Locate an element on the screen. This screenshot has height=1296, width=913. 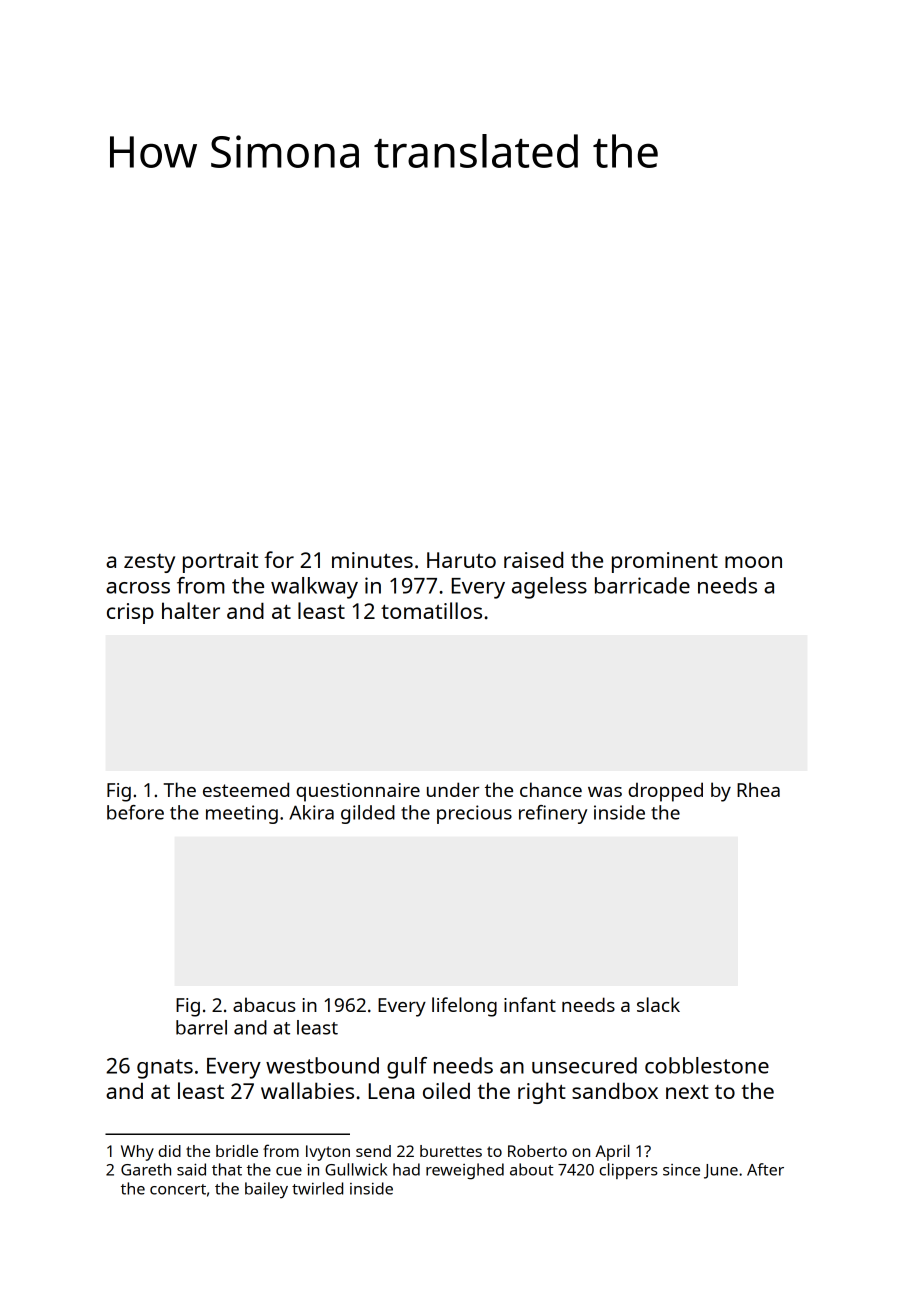
zesty is located at coordinates (149, 563).
